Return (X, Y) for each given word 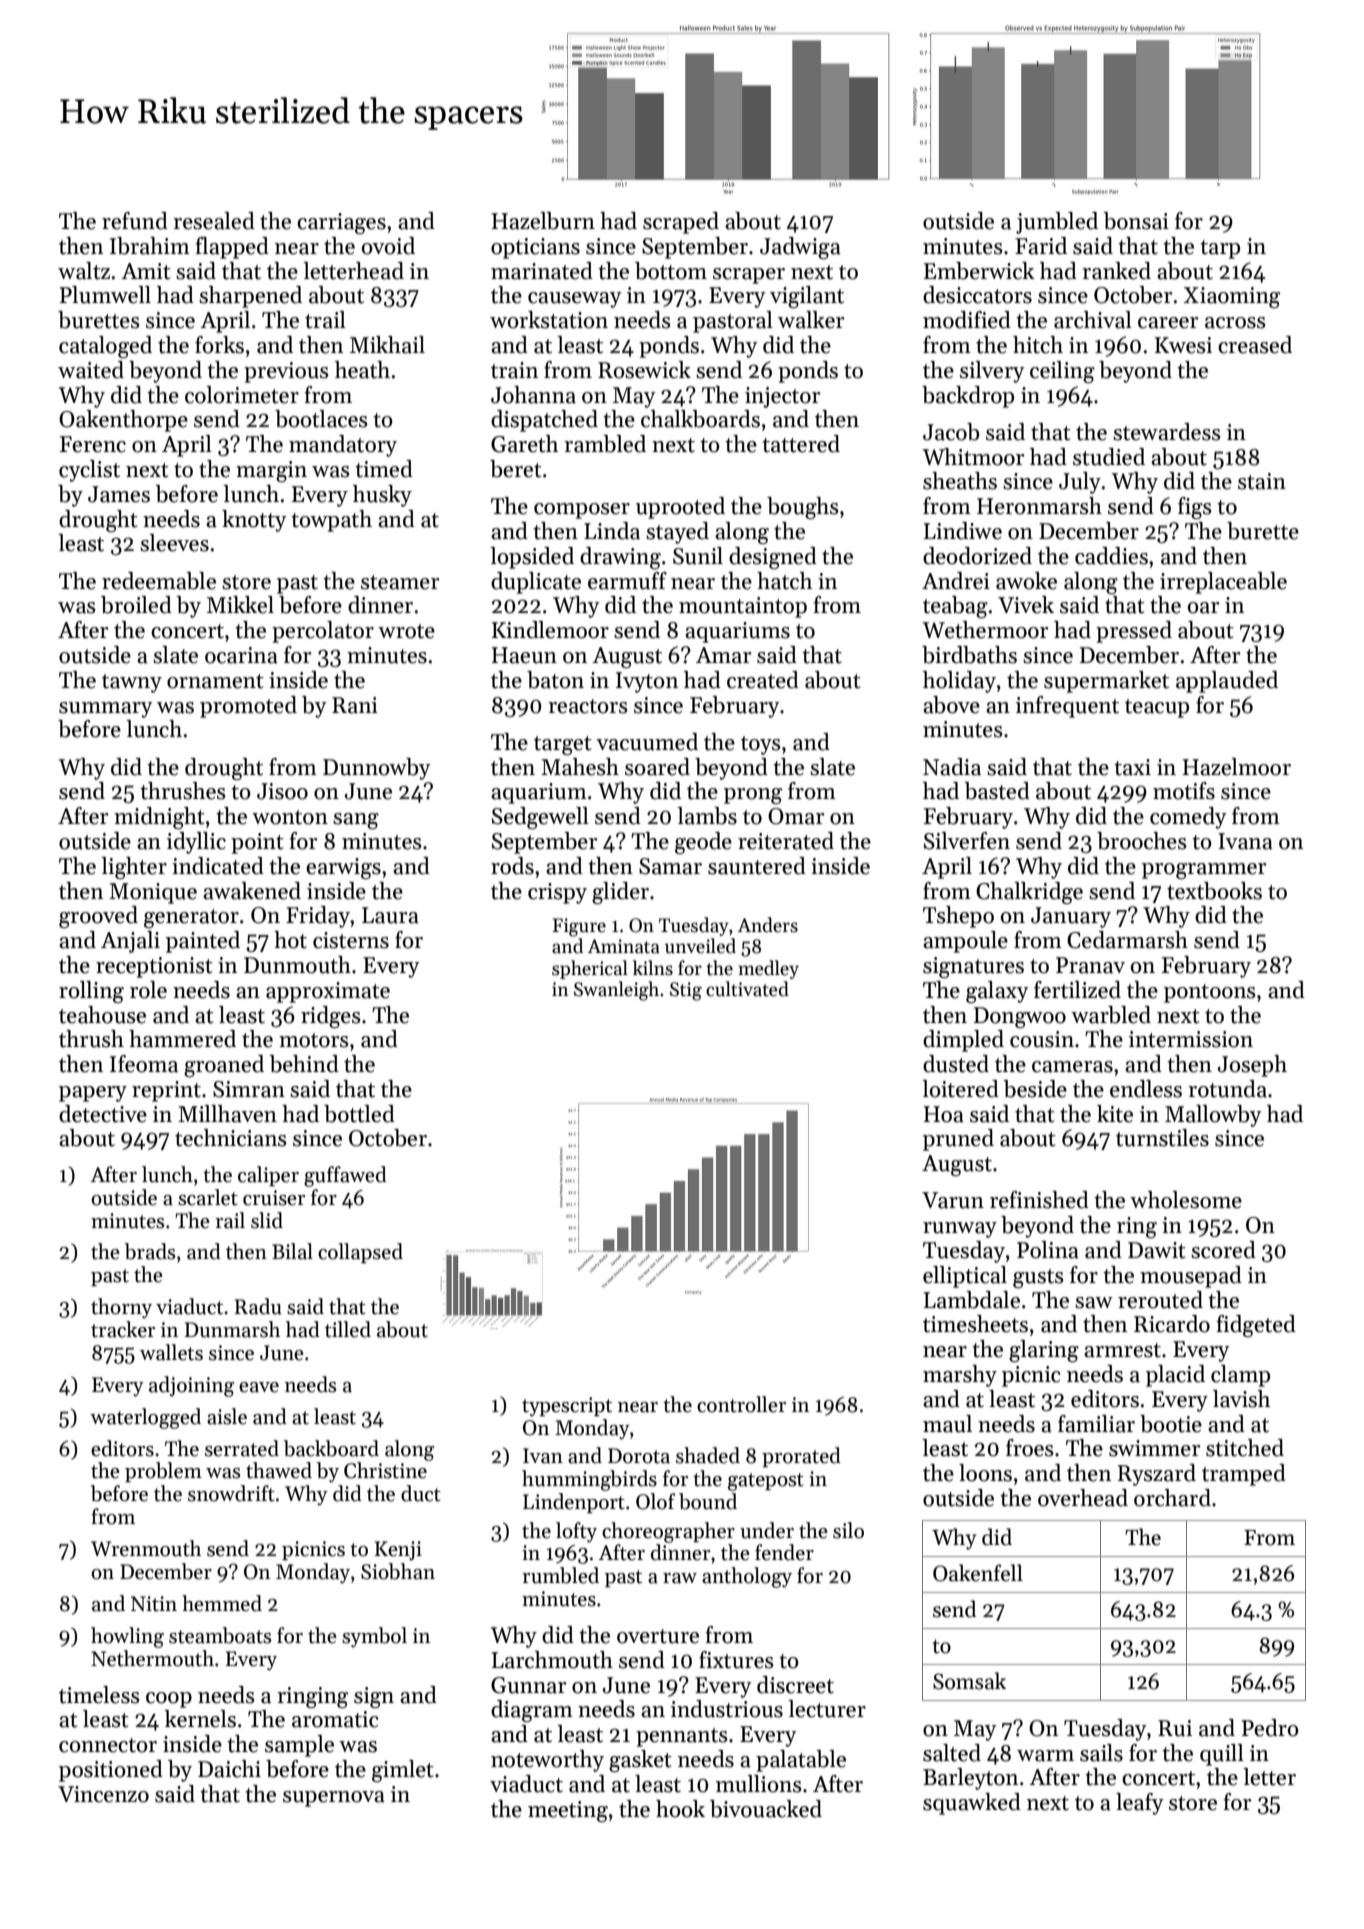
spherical (590, 969)
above (951, 705)
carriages (341, 223)
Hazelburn (543, 221)
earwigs (343, 868)
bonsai (1136, 221)
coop (169, 1700)
